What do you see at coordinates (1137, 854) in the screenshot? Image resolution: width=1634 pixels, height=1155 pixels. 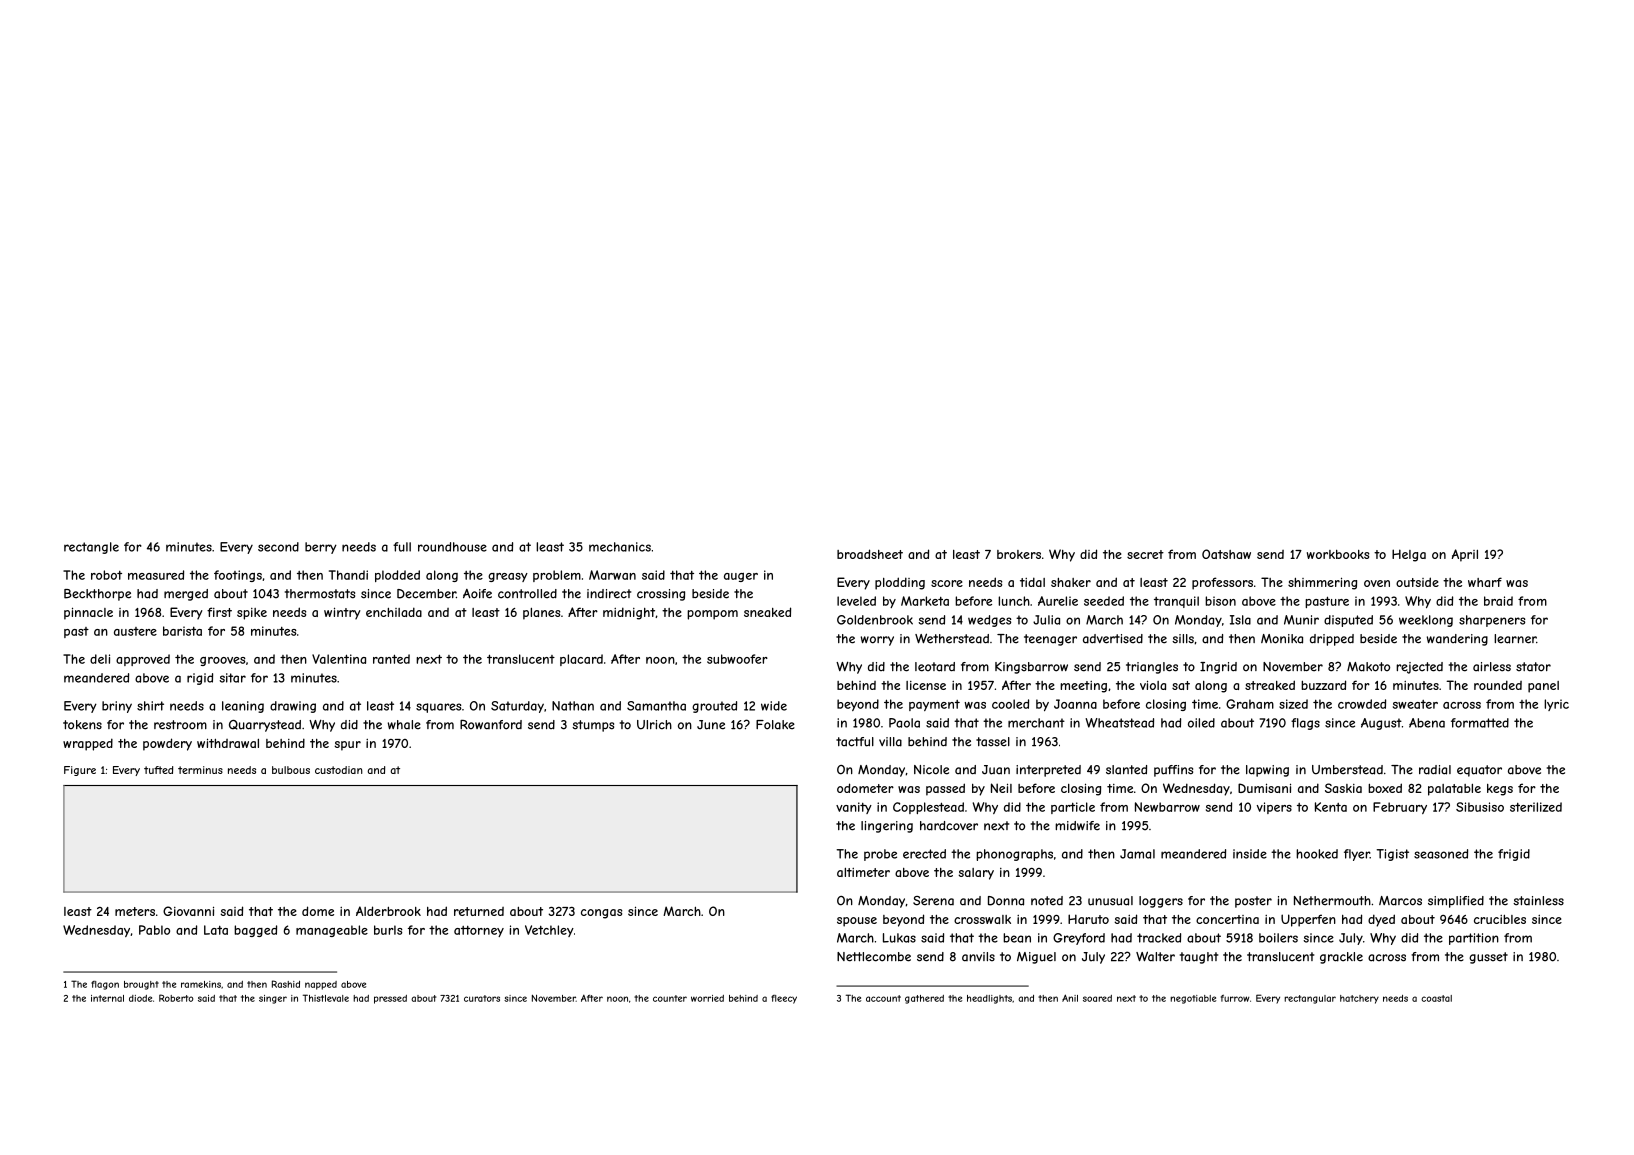 I see `Jamal` at bounding box center [1137, 854].
